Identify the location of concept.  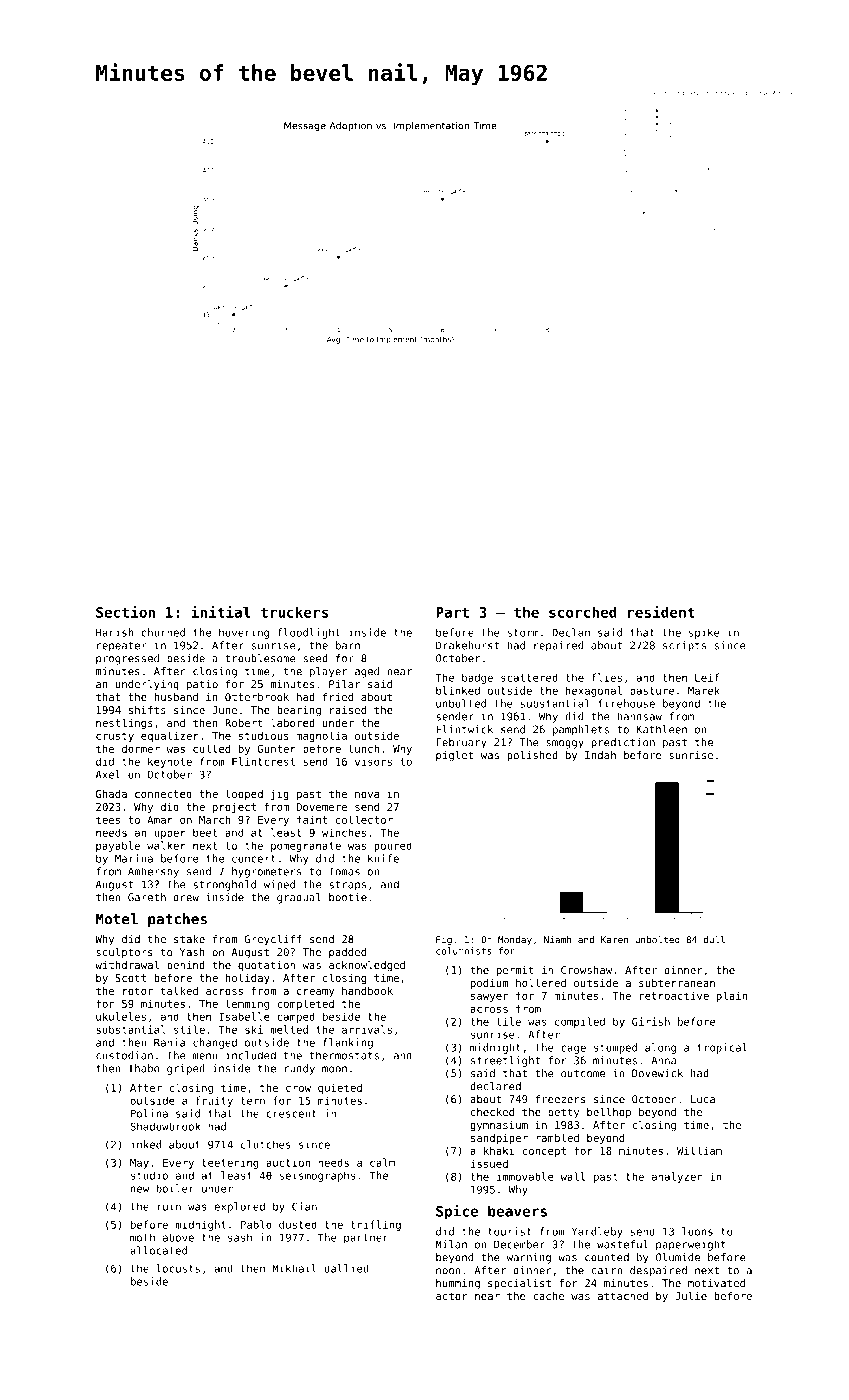
(544, 1152).
